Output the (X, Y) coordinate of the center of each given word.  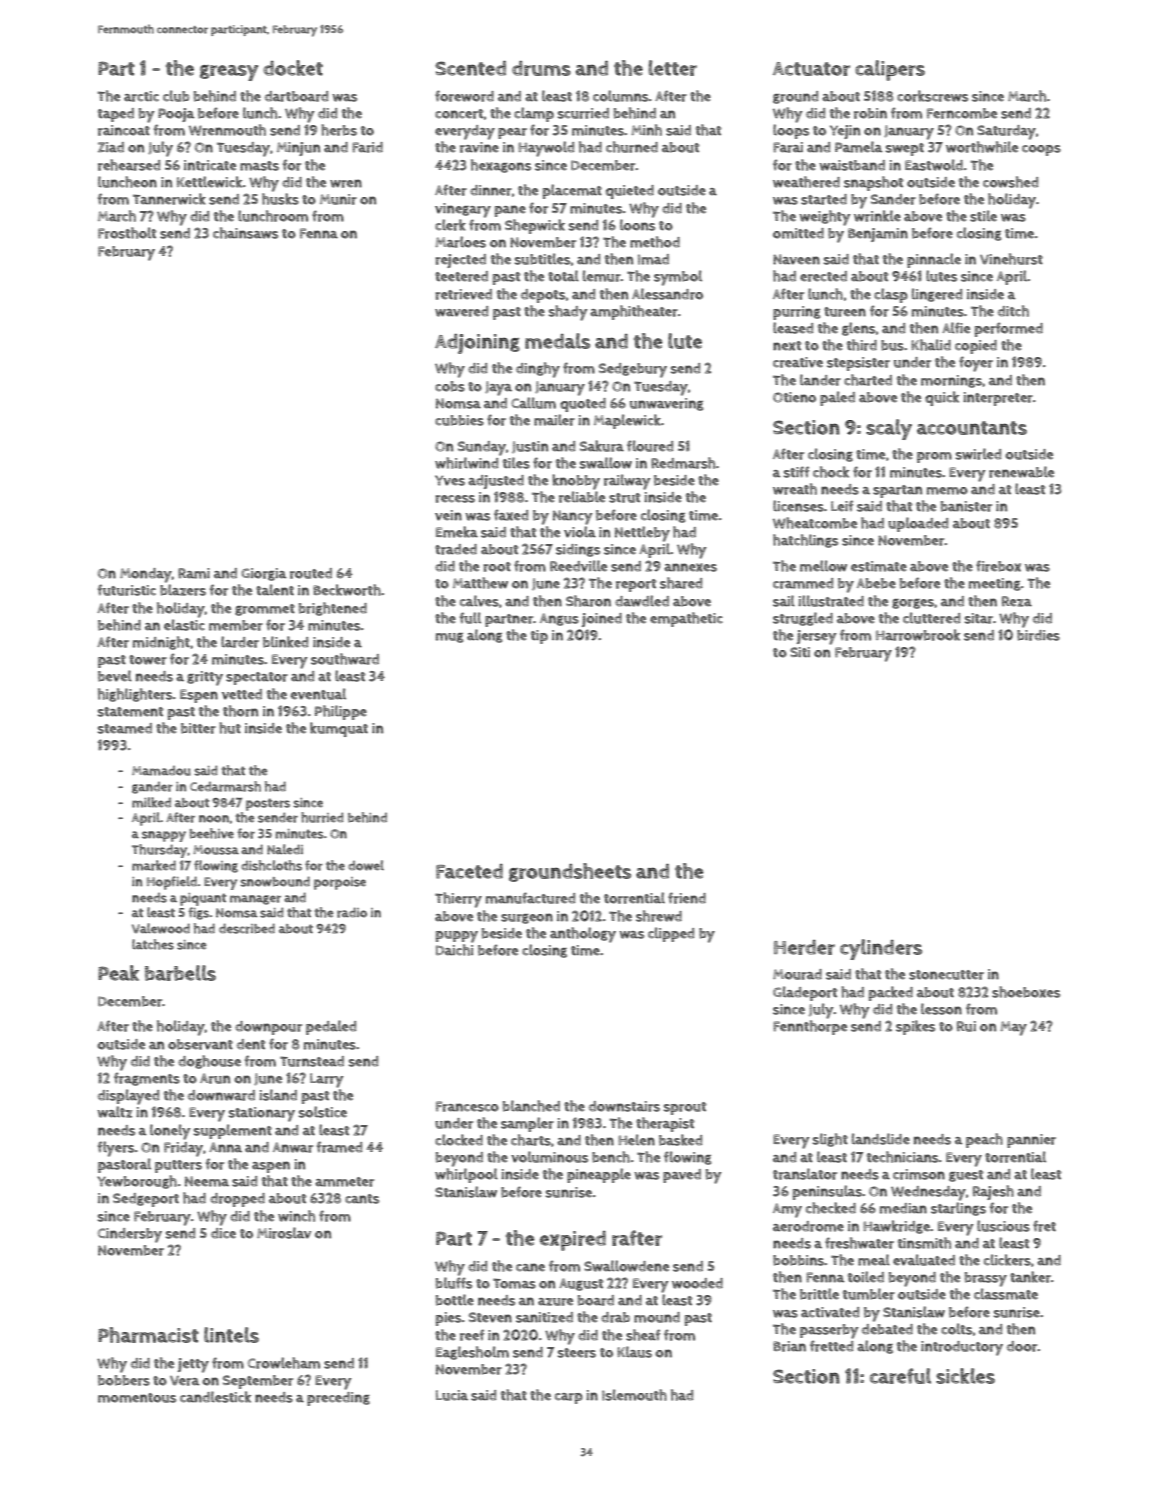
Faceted (469, 871)
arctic (141, 96)
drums (541, 68)
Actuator (811, 69)
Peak (118, 973)
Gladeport (805, 993)
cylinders (881, 949)
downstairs (624, 1106)
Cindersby (130, 1235)
